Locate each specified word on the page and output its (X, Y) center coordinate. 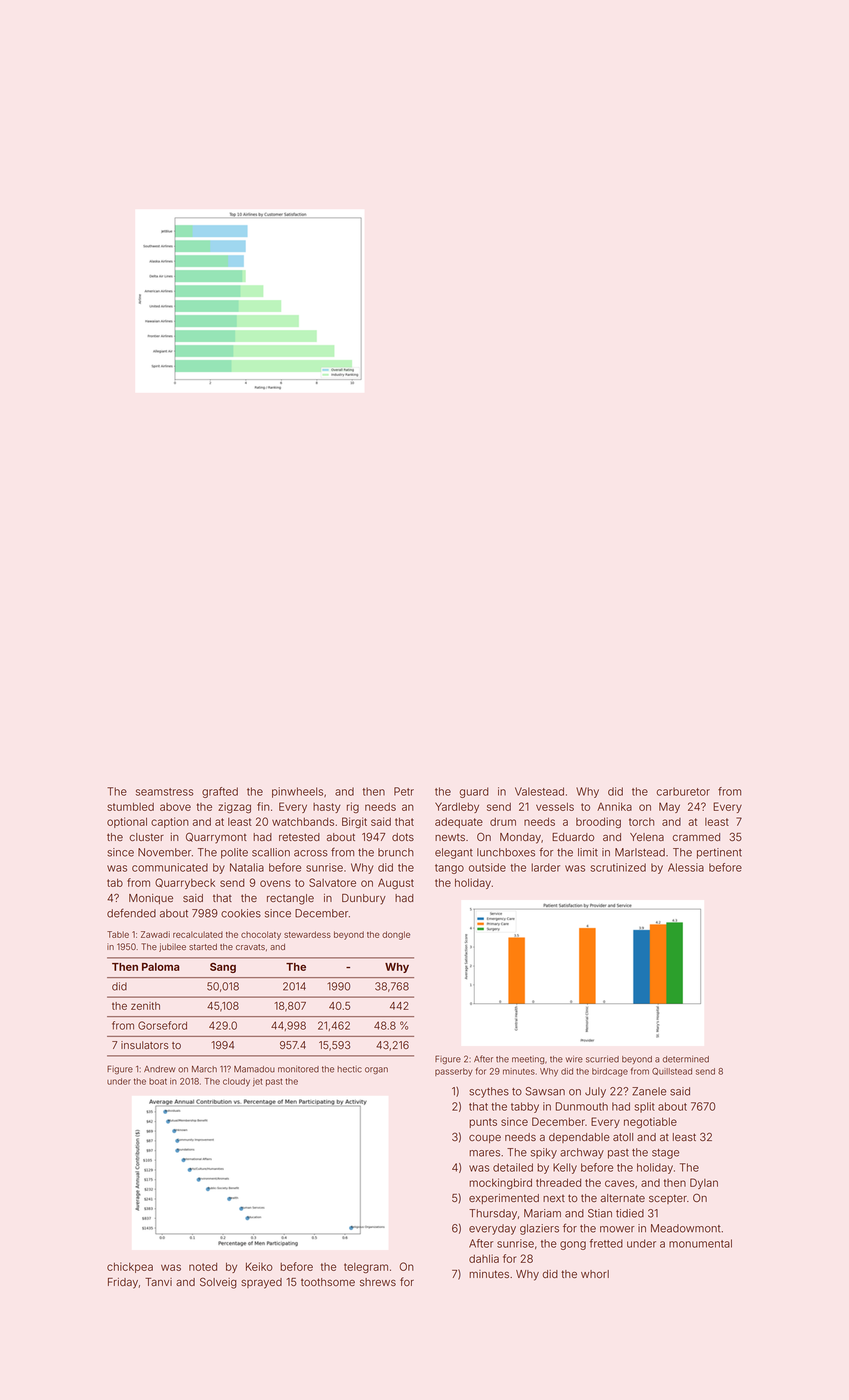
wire (574, 1059)
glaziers (539, 1229)
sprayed (261, 1283)
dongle (396, 935)
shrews (378, 1282)
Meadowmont (686, 1228)
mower (617, 1229)
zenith (145, 1006)
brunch (396, 852)
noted (203, 1267)
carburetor (683, 791)
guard (474, 792)
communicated (170, 867)
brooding (598, 823)
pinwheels (297, 792)
